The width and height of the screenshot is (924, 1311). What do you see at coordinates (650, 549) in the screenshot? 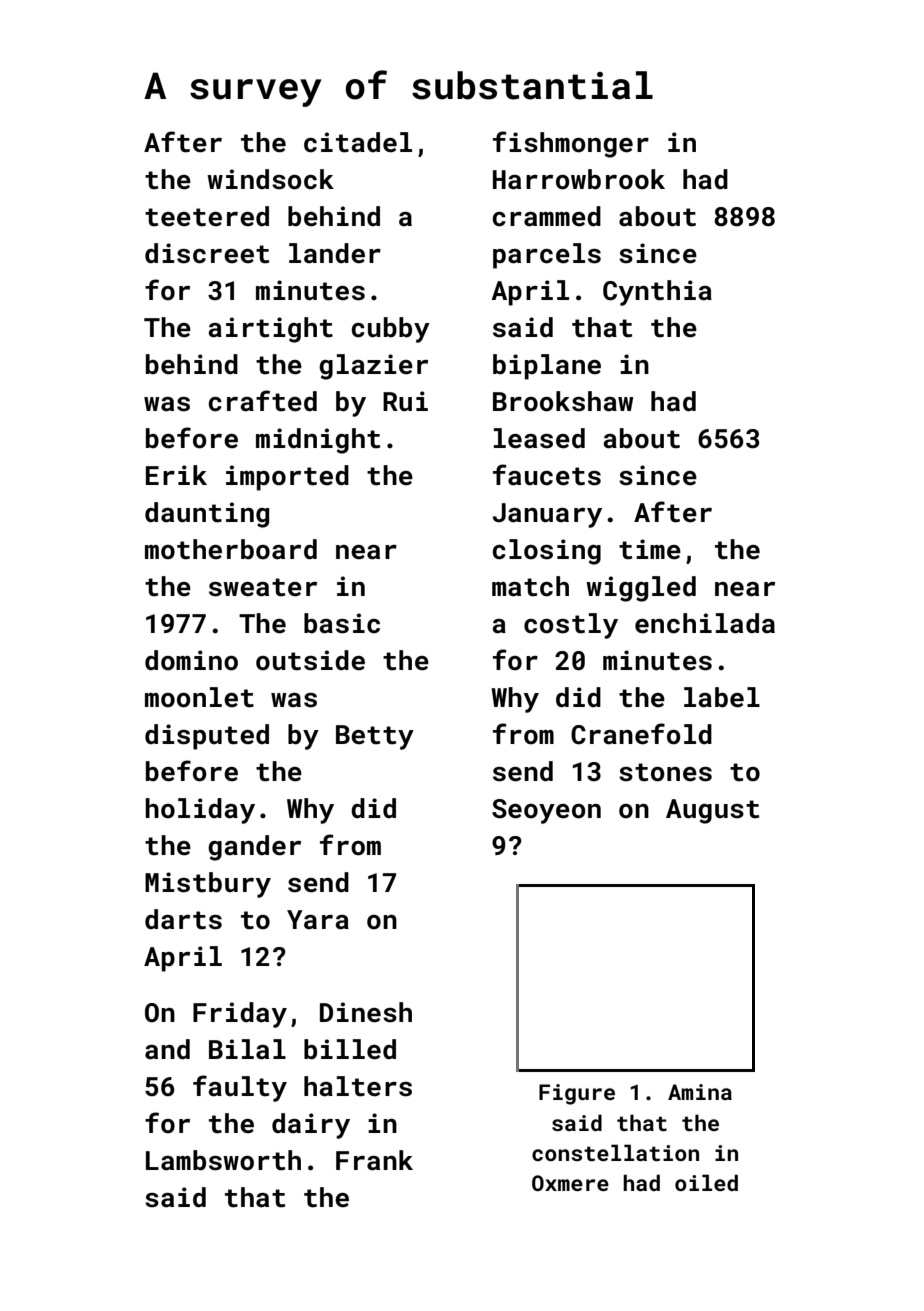
I see `time` at bounding box center [650, 549].
